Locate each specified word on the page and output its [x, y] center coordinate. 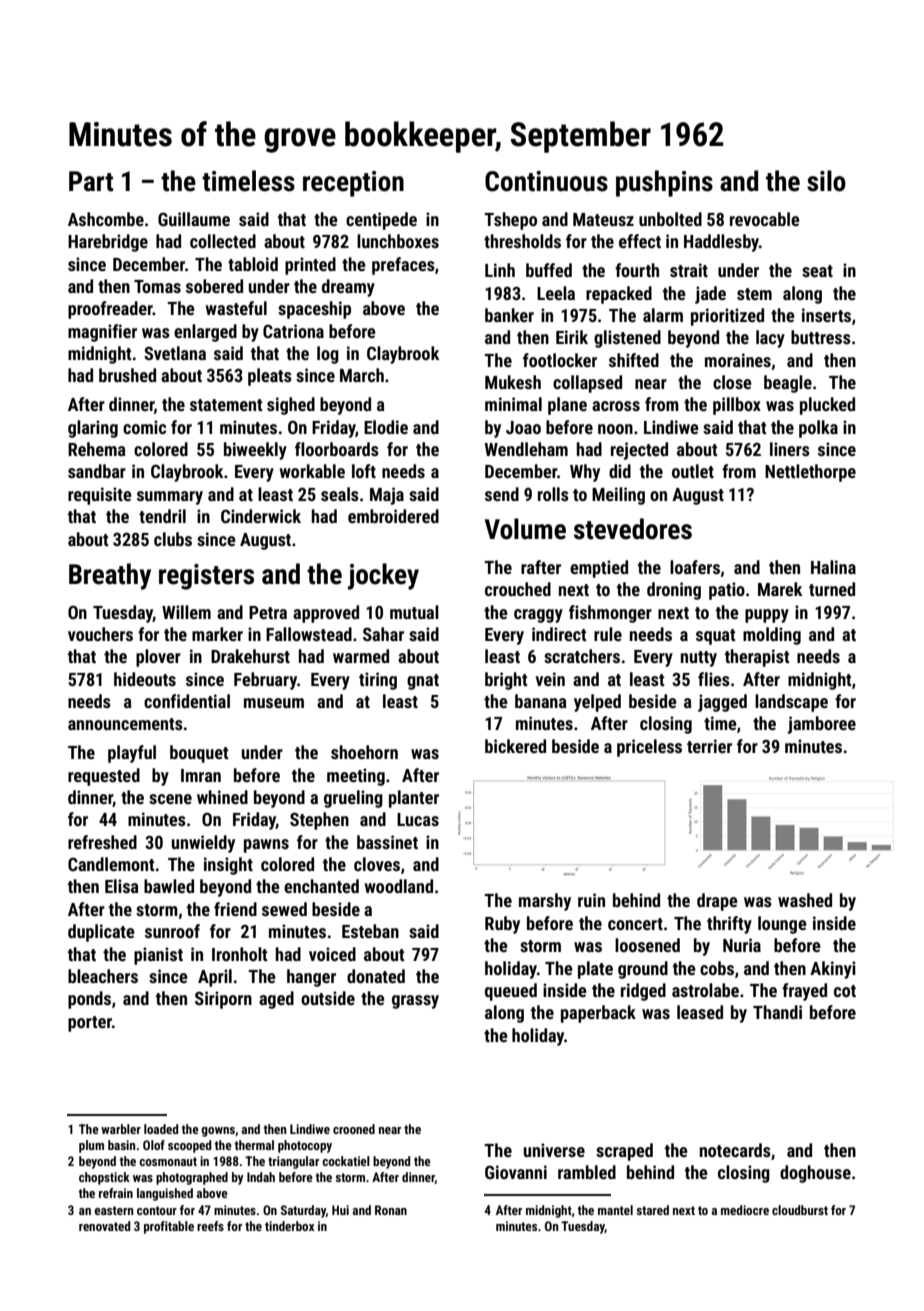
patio [727, 591]
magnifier [102, 333]
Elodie [386, 427]
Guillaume [194, 219]
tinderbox [290, 1226]
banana [541, 701]
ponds [89, 1000]
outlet [693, 471]
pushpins [664, 183]
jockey [383, 576]
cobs [717, 968]
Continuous [546, 181]
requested [104, 777]
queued [511, 992]
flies [714, 679]
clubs [173, 539]
